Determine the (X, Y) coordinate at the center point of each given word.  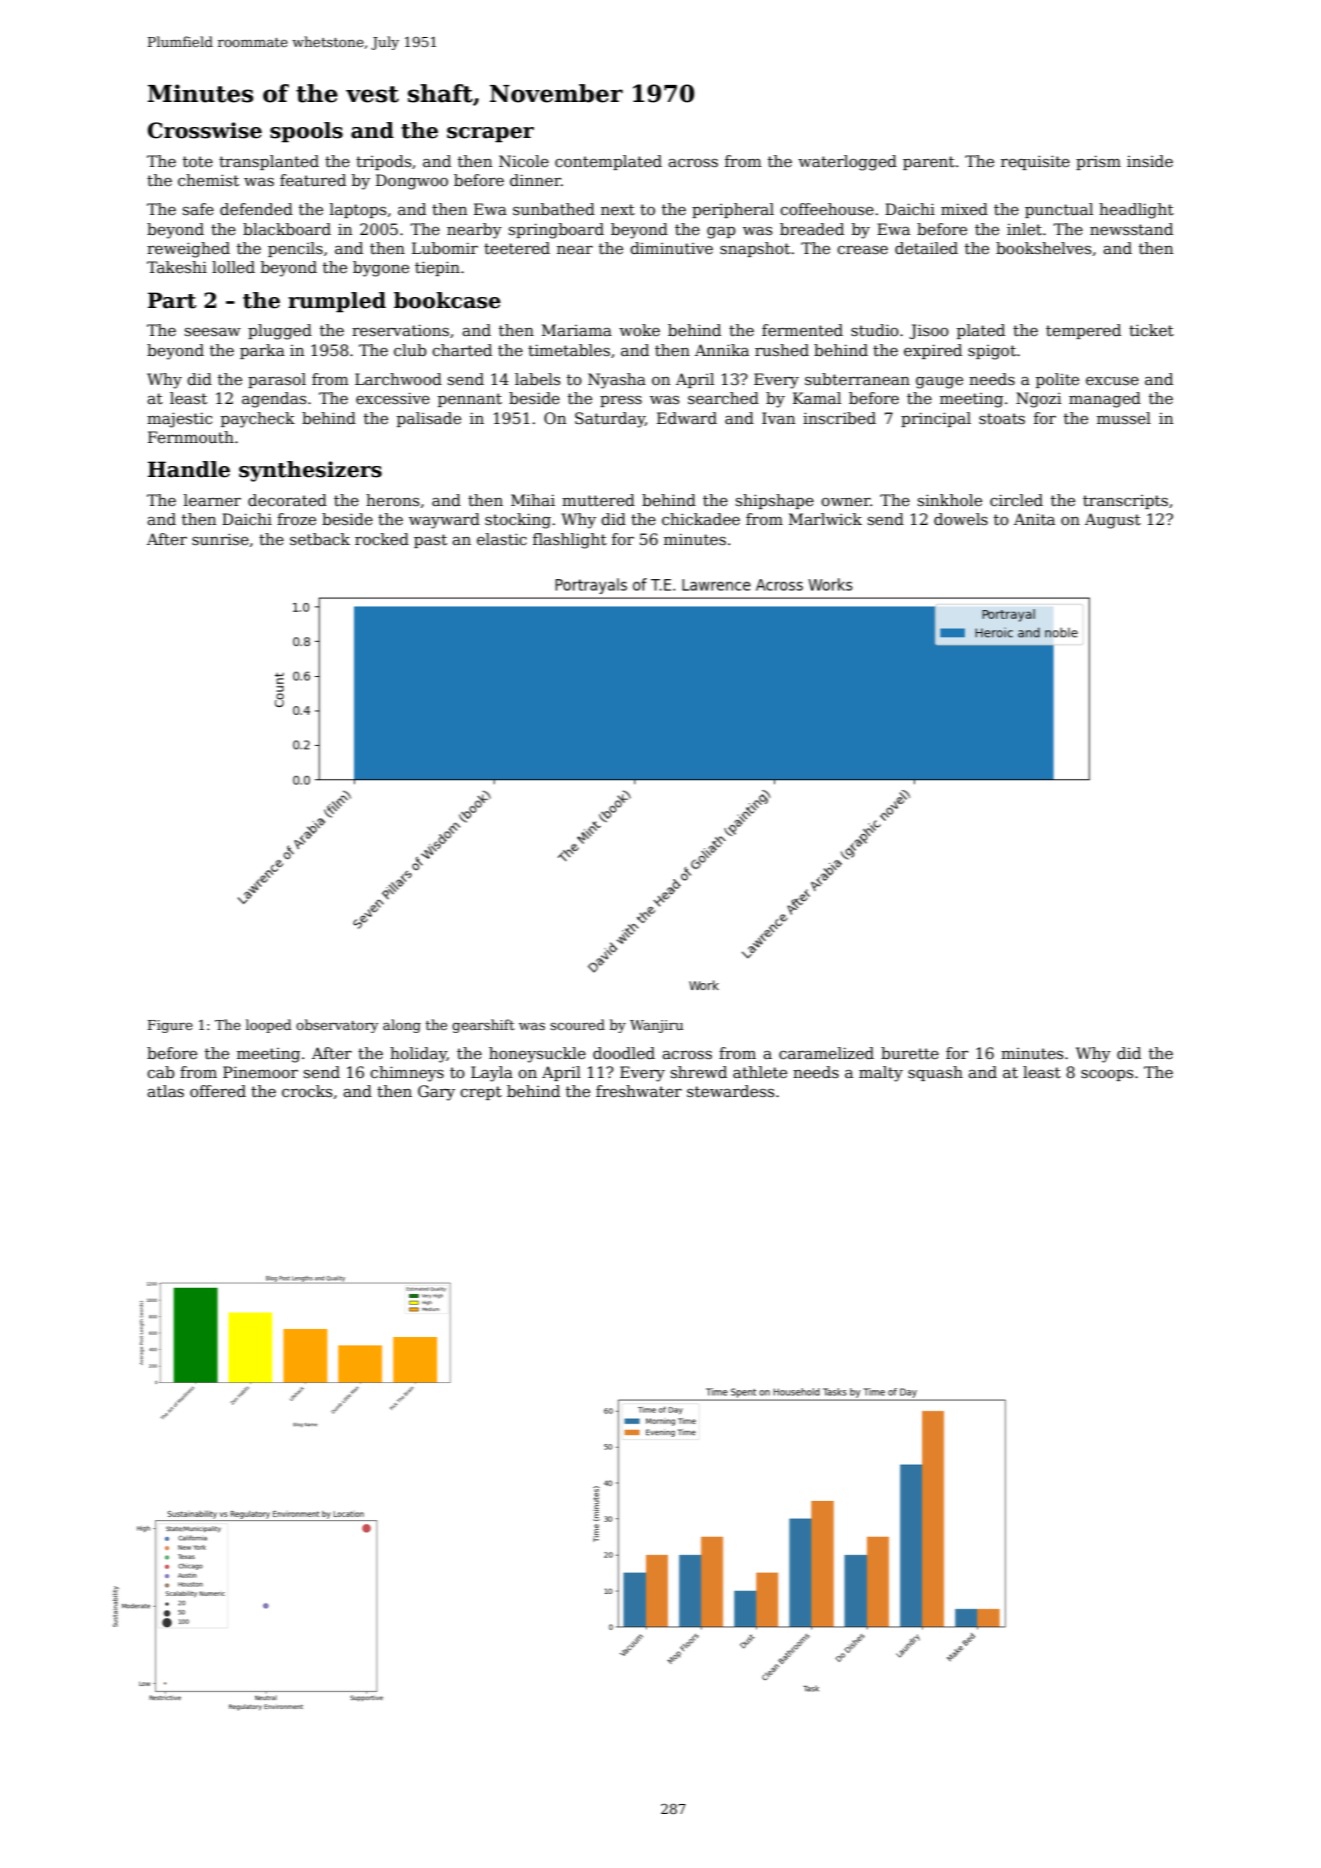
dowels (961, 519)
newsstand (1131, 229)
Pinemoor (260, 1072)
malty (881, 1074)
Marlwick (825, 519)
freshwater (639, 1091)
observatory (337, 1026)
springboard (556, 231)
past (430, 541)
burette (910, 1053)
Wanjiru (656, 1026)
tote (198, 162)
